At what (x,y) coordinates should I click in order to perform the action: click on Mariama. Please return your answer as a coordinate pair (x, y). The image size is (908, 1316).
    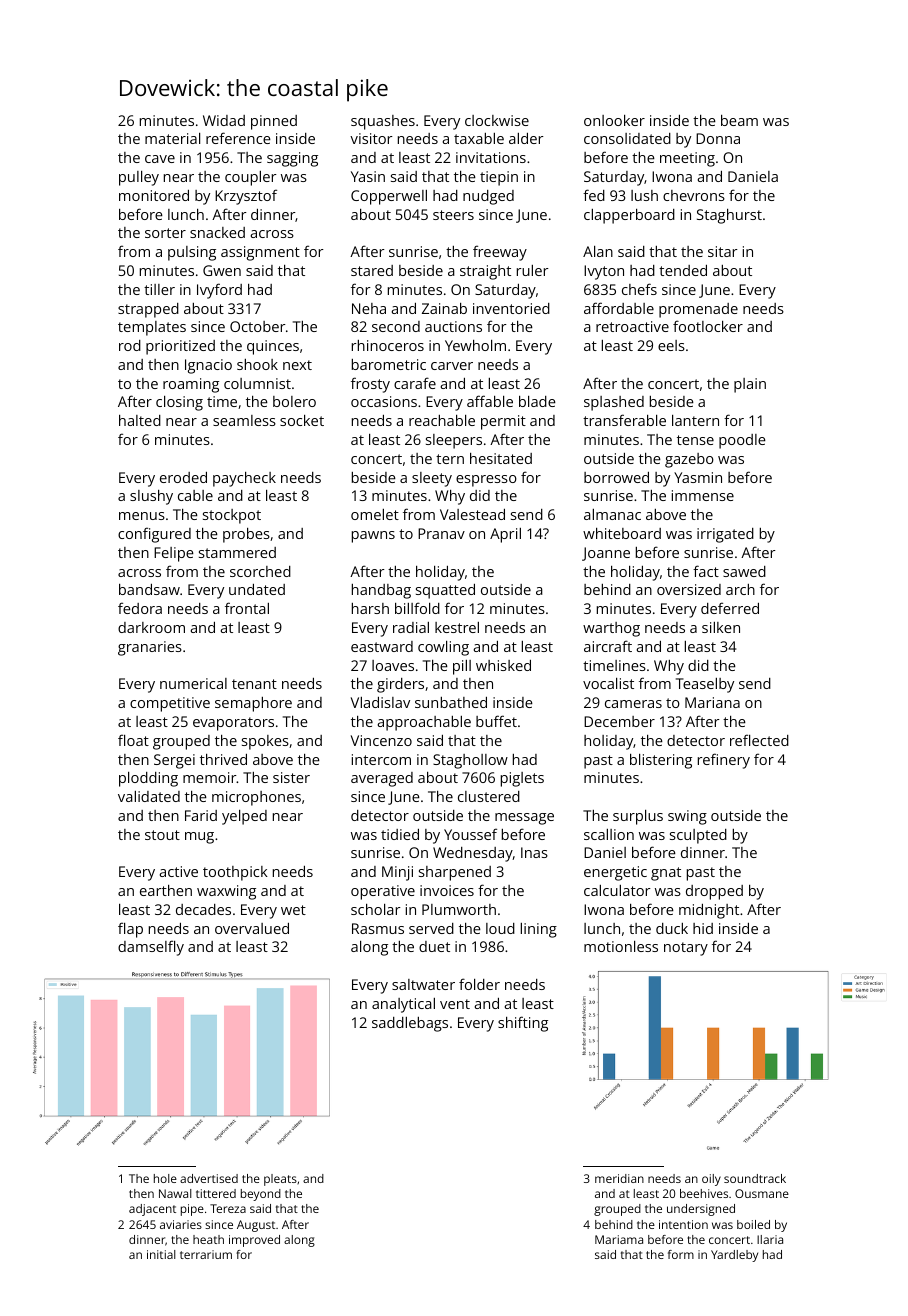
    Looking at the image, I should click on (619, 1239).
